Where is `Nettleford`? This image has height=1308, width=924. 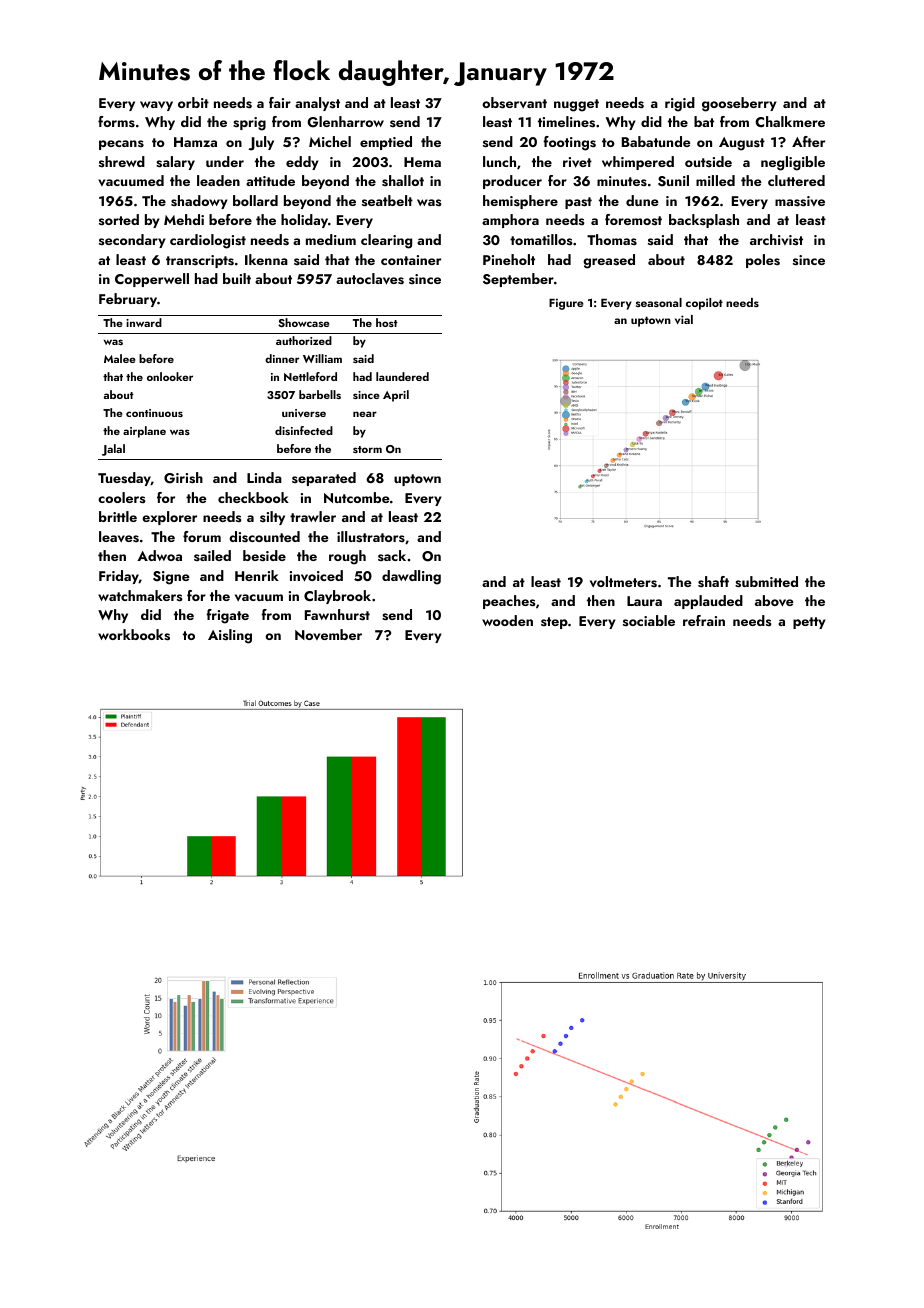 Nettleford is located at coordinates (310, 376).
